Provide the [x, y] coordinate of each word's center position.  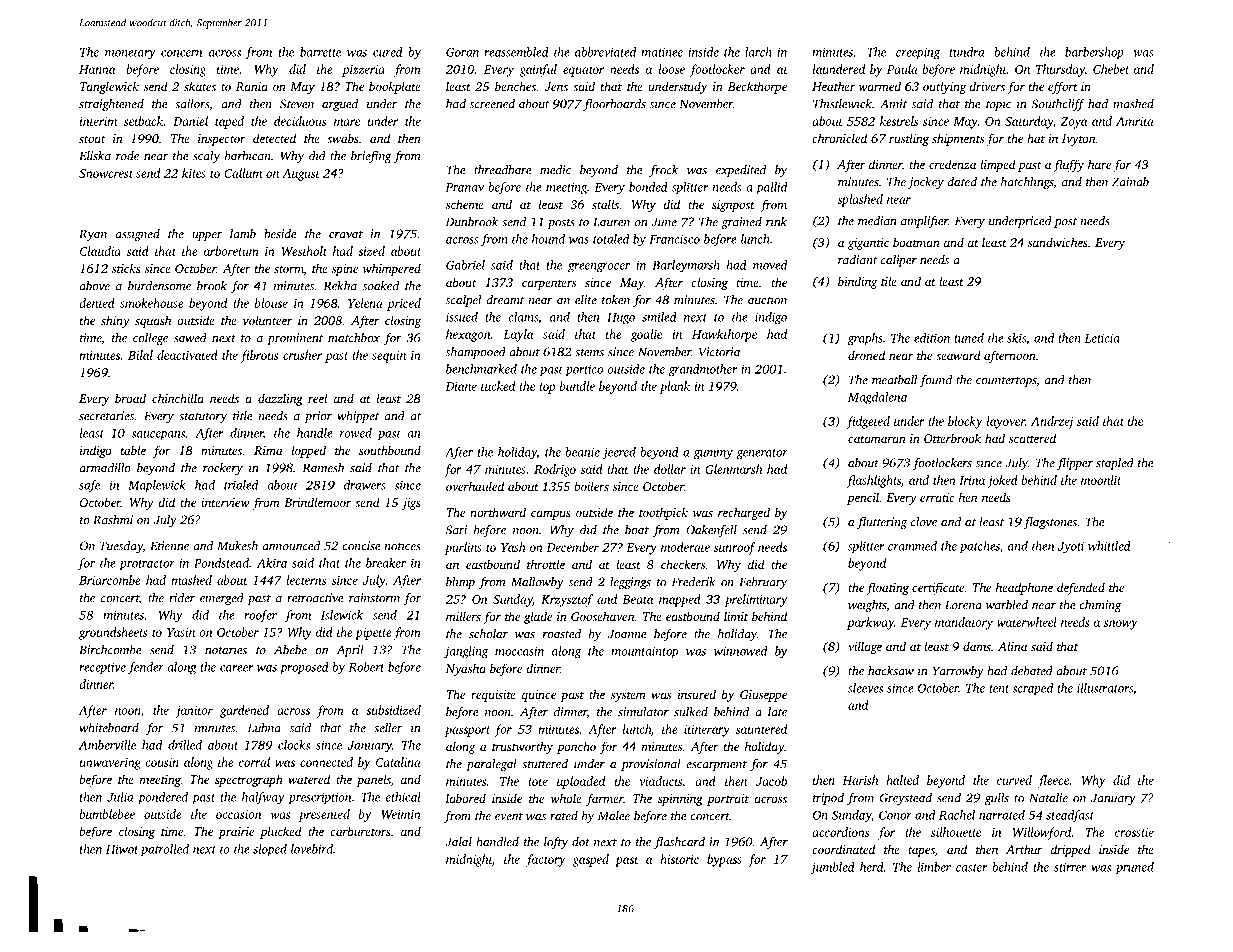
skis [1016, 338]
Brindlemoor [317, 502]
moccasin [519, 651]
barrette [320, 52]
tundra [966, 52]
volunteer [267, 320]
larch [758, 52]
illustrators [1105, 688]
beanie [582, 452]
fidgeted [868, 422]
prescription [320, 798]
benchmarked [481, 369]
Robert [367, 667]
